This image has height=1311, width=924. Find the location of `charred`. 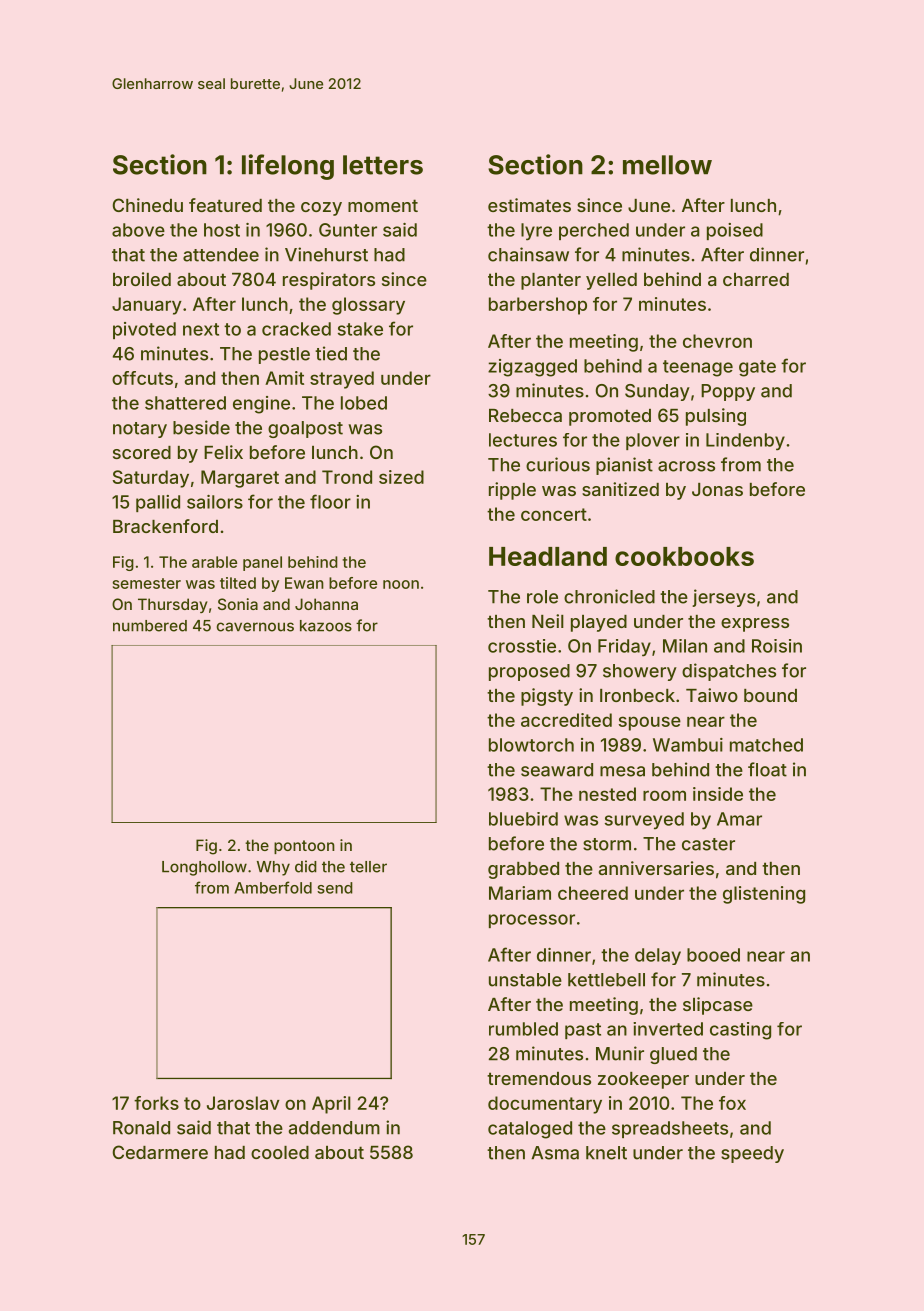

charred is located at coordinates (756, 279).
